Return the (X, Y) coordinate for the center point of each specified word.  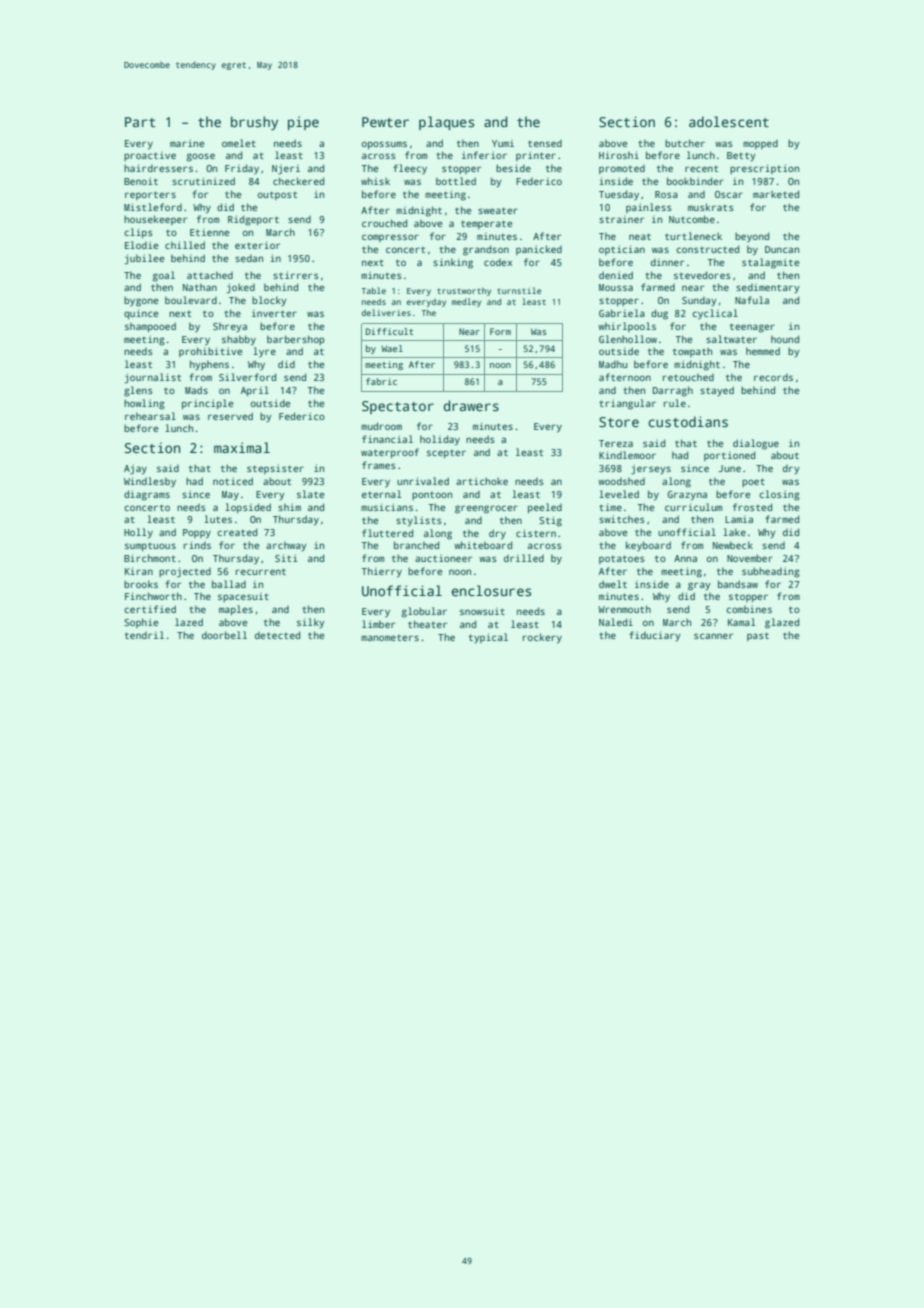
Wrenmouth (624, 609)
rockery (542, 638)
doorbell (224, 635)
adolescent (729, 121)
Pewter (385, 122)
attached (210, 275)
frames (379, 465)
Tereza (616, 443)
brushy (254, 123)
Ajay (135, 469)
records (773, 377)
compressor (390, 238)
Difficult (389, 331)
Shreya (230, 327)
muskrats (711, 207)
